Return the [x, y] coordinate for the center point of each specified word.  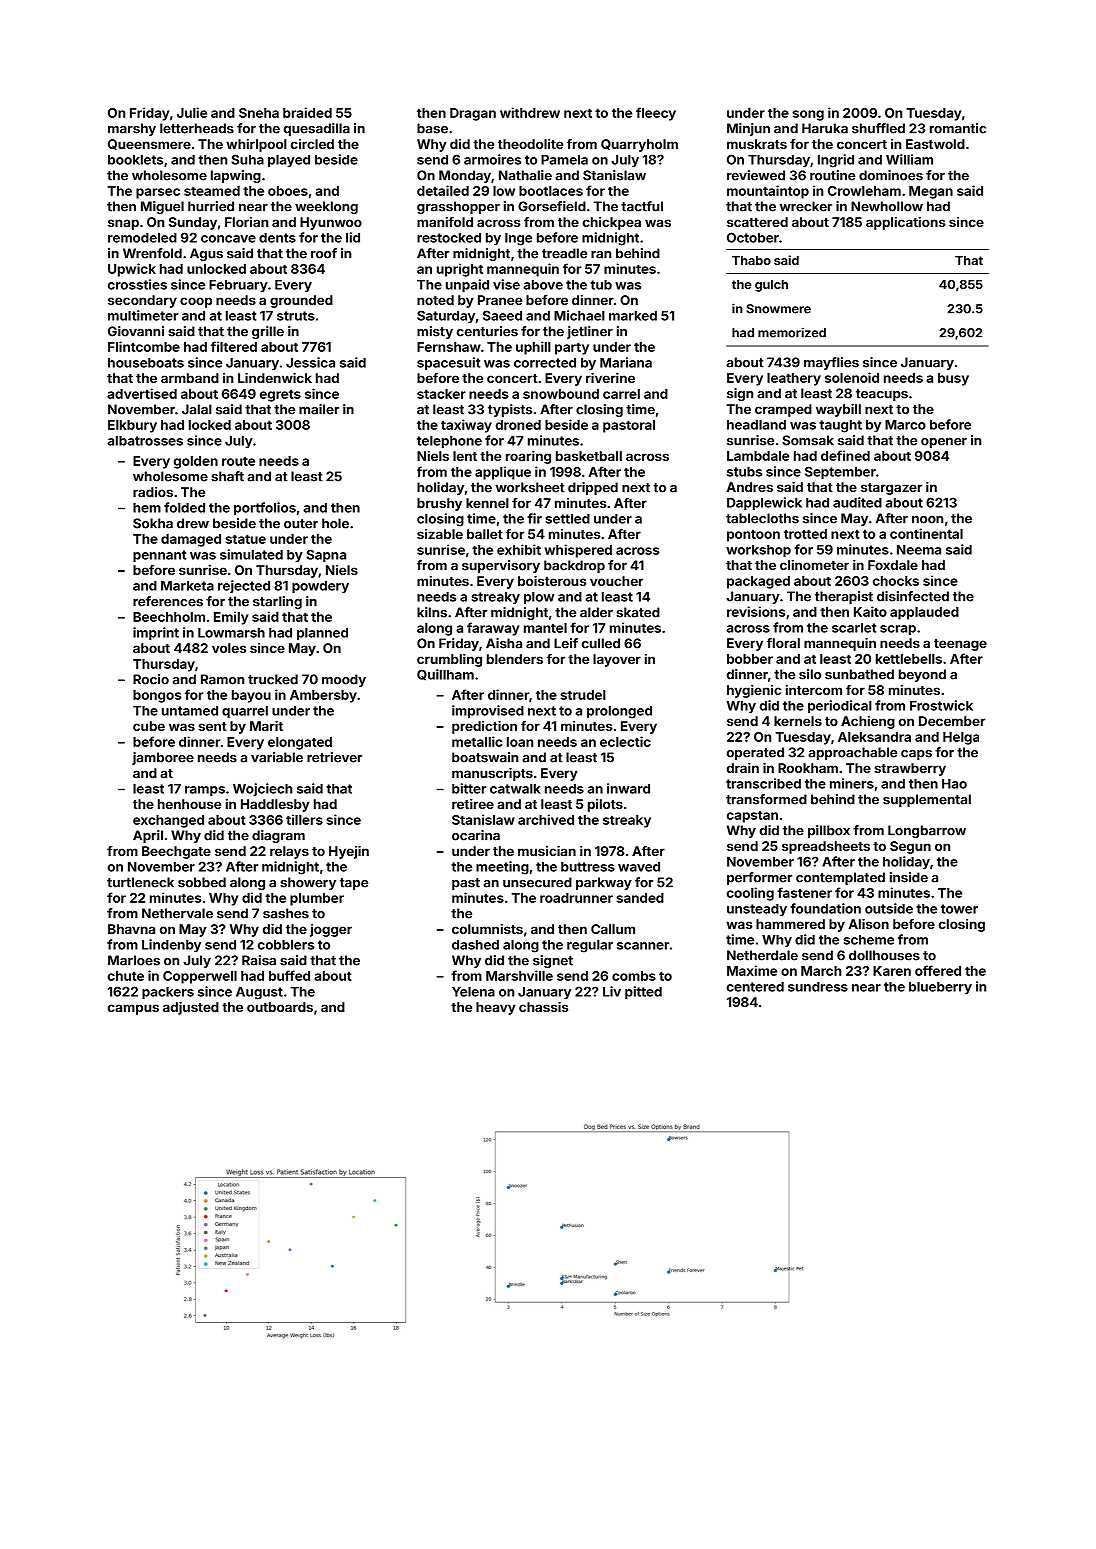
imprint [156, 633]
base [432, 128]
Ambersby [323, 696]
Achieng [868, 722]
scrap [898, 630]
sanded [640, 898]
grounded [301, 301]
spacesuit [448, 363]
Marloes [134, 960]
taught [840, 426]
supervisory [501, 566]
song [808, 115]
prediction [484, 727]
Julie [192, 112]
